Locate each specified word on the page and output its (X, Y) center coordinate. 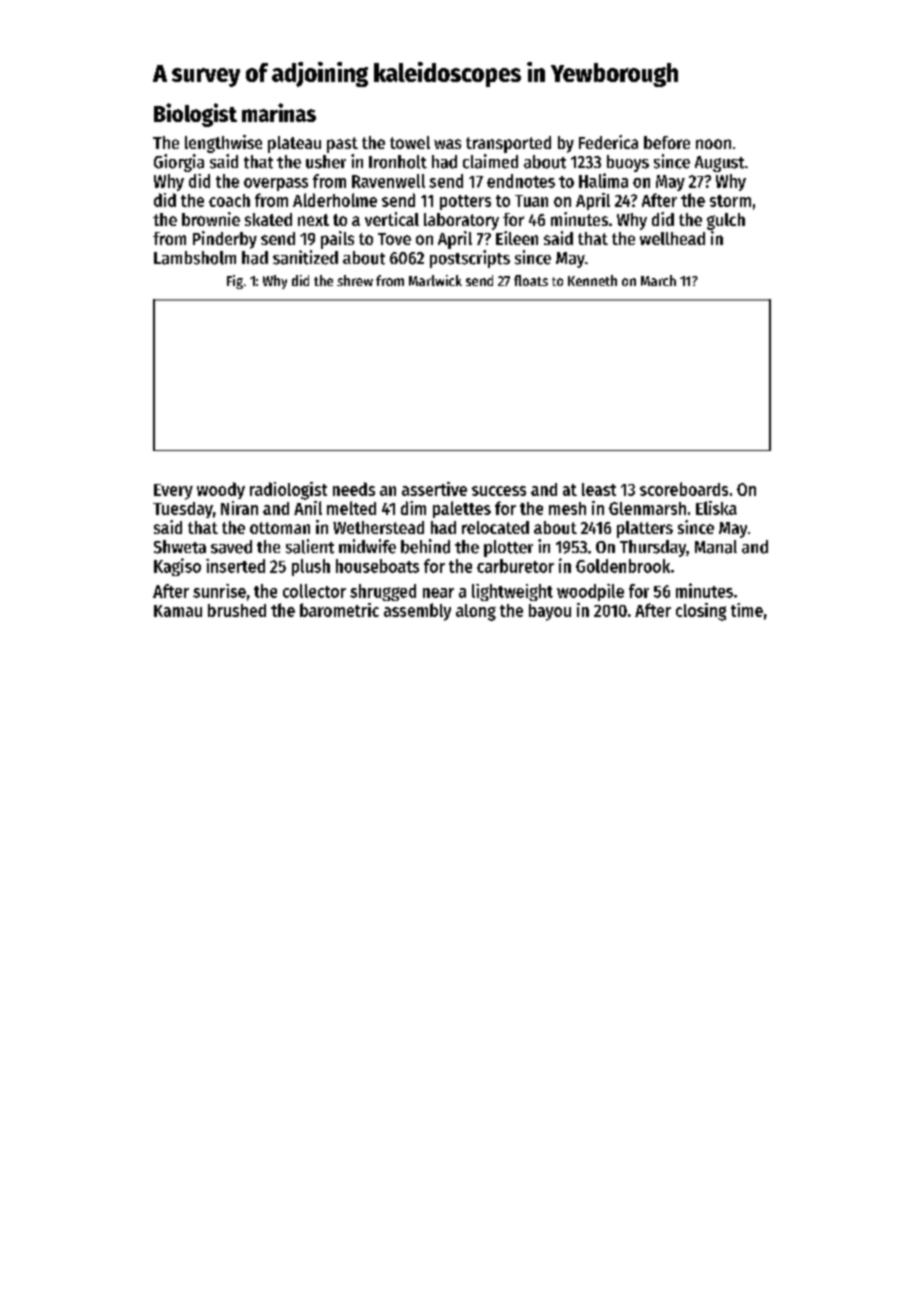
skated (268, 219)
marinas (279, 112)
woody (221, 490)
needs (354, 489)
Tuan (531, 201)
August (719, 164)
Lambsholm (195, 258)
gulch (726, 221)
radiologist (288, 491)
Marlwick (435, 280)
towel (410, 142)
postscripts (470, 259)
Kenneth (592, 280)
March (658, 280)
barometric (339, 610)
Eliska (716, 508)
